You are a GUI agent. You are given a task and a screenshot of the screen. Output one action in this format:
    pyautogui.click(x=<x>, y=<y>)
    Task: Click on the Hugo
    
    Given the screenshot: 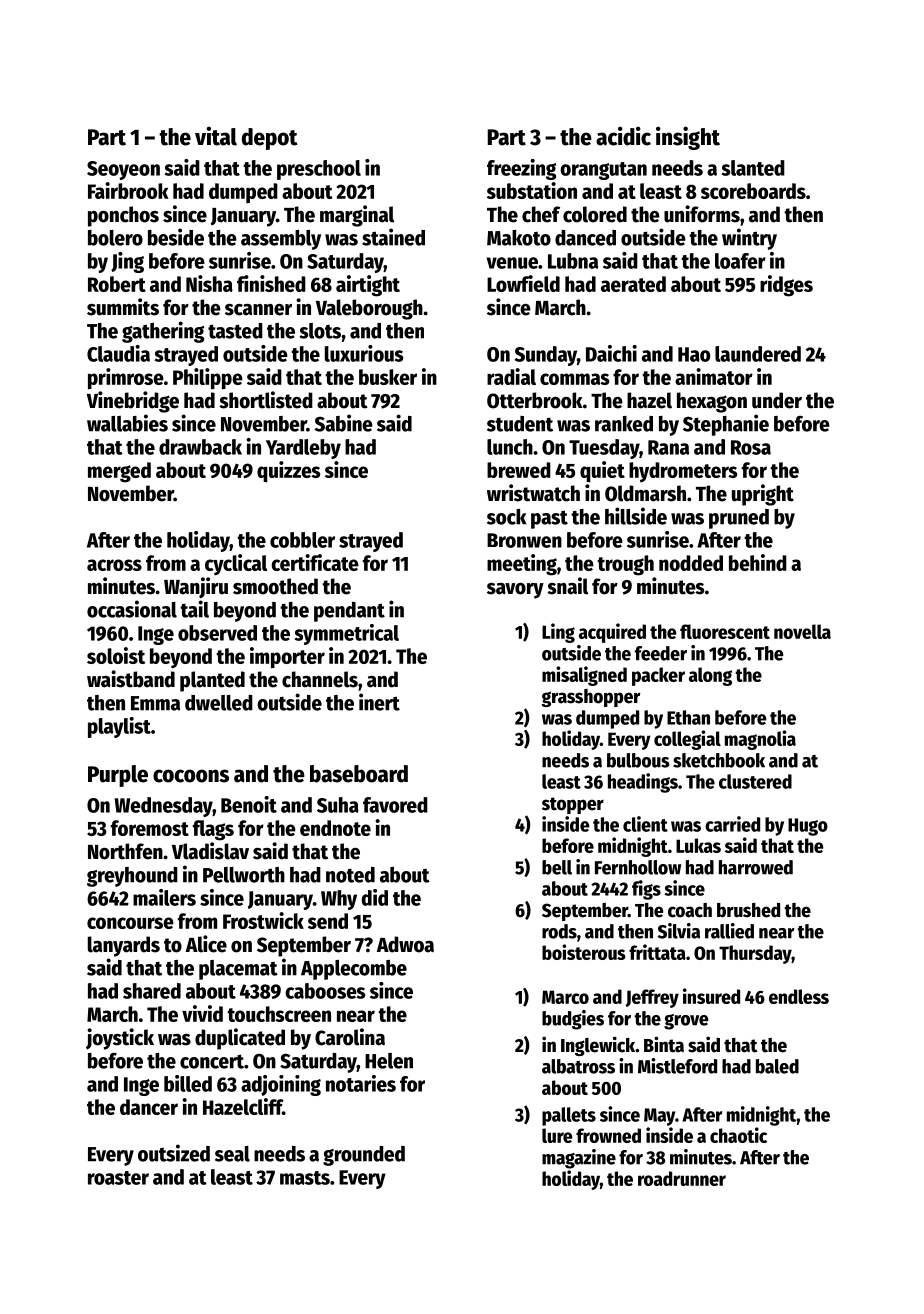 What is the action you would take?
    pyautogui.click(x=808, y=827)
